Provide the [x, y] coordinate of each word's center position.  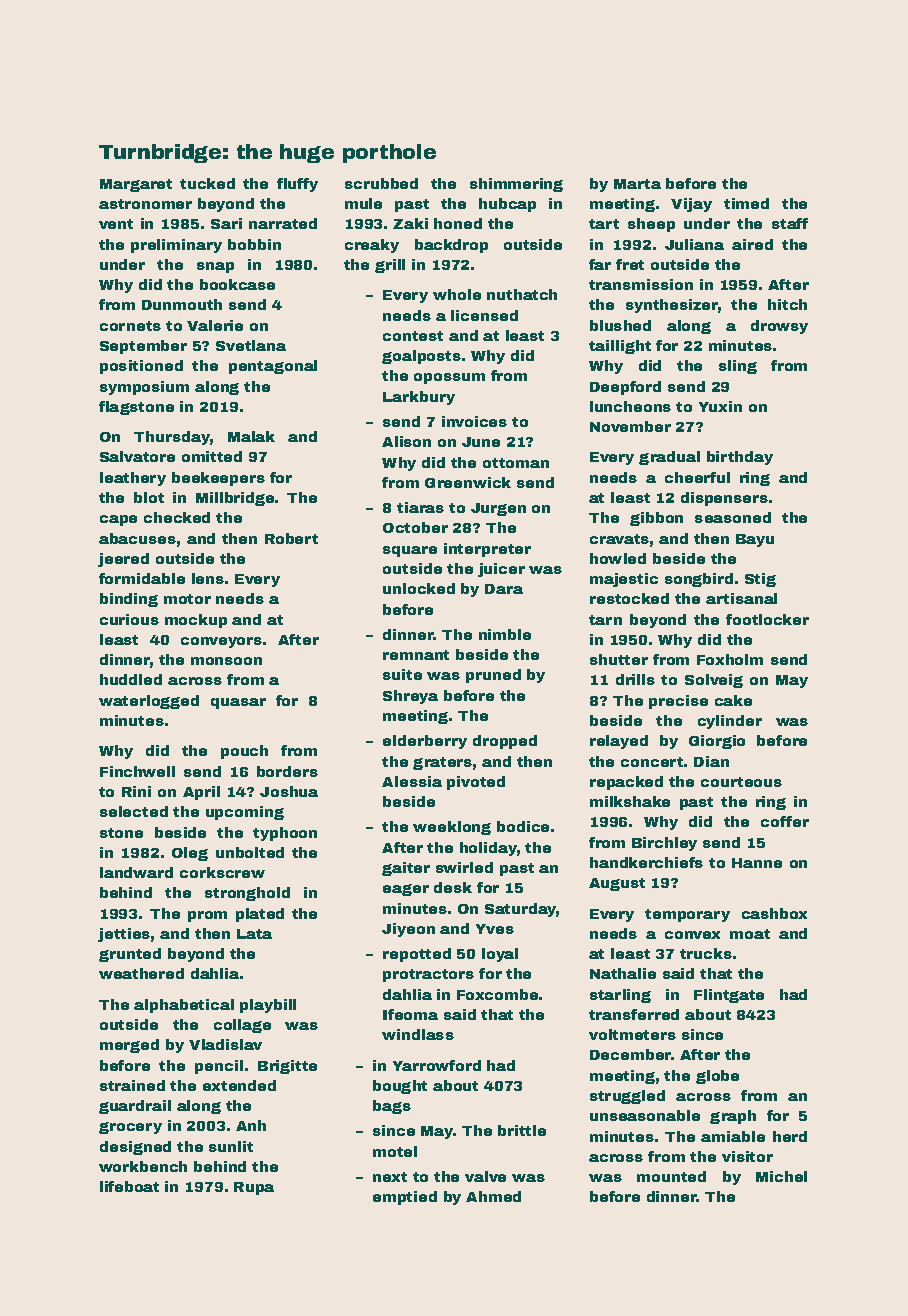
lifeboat [129, 1186]
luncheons [630, 406]
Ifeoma [410, 1014]
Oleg [190, 854]
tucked [207, 183]
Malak [251, 436]
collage [242, 1026]
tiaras [420, 507]
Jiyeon [408, 930]
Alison [406, 441]
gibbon [656, 519]
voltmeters [632, 1034]
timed [746, 203]
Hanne [757, 863]
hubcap [507, 205]
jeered [123, 560]
